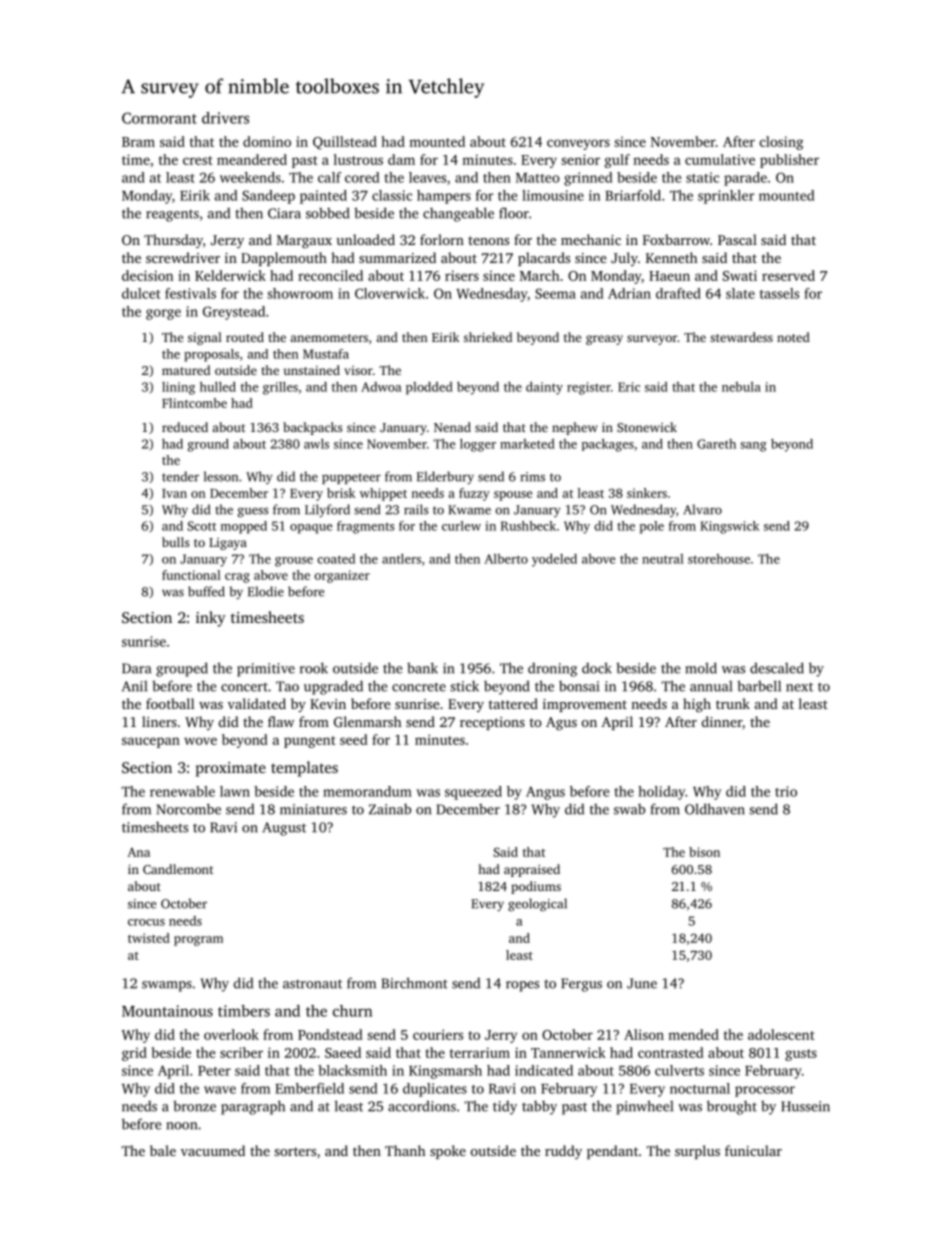 This image has width=952, height=1233. Describe the element at coordinates (737, 239) in the image. I see `Pascal` at that location.
